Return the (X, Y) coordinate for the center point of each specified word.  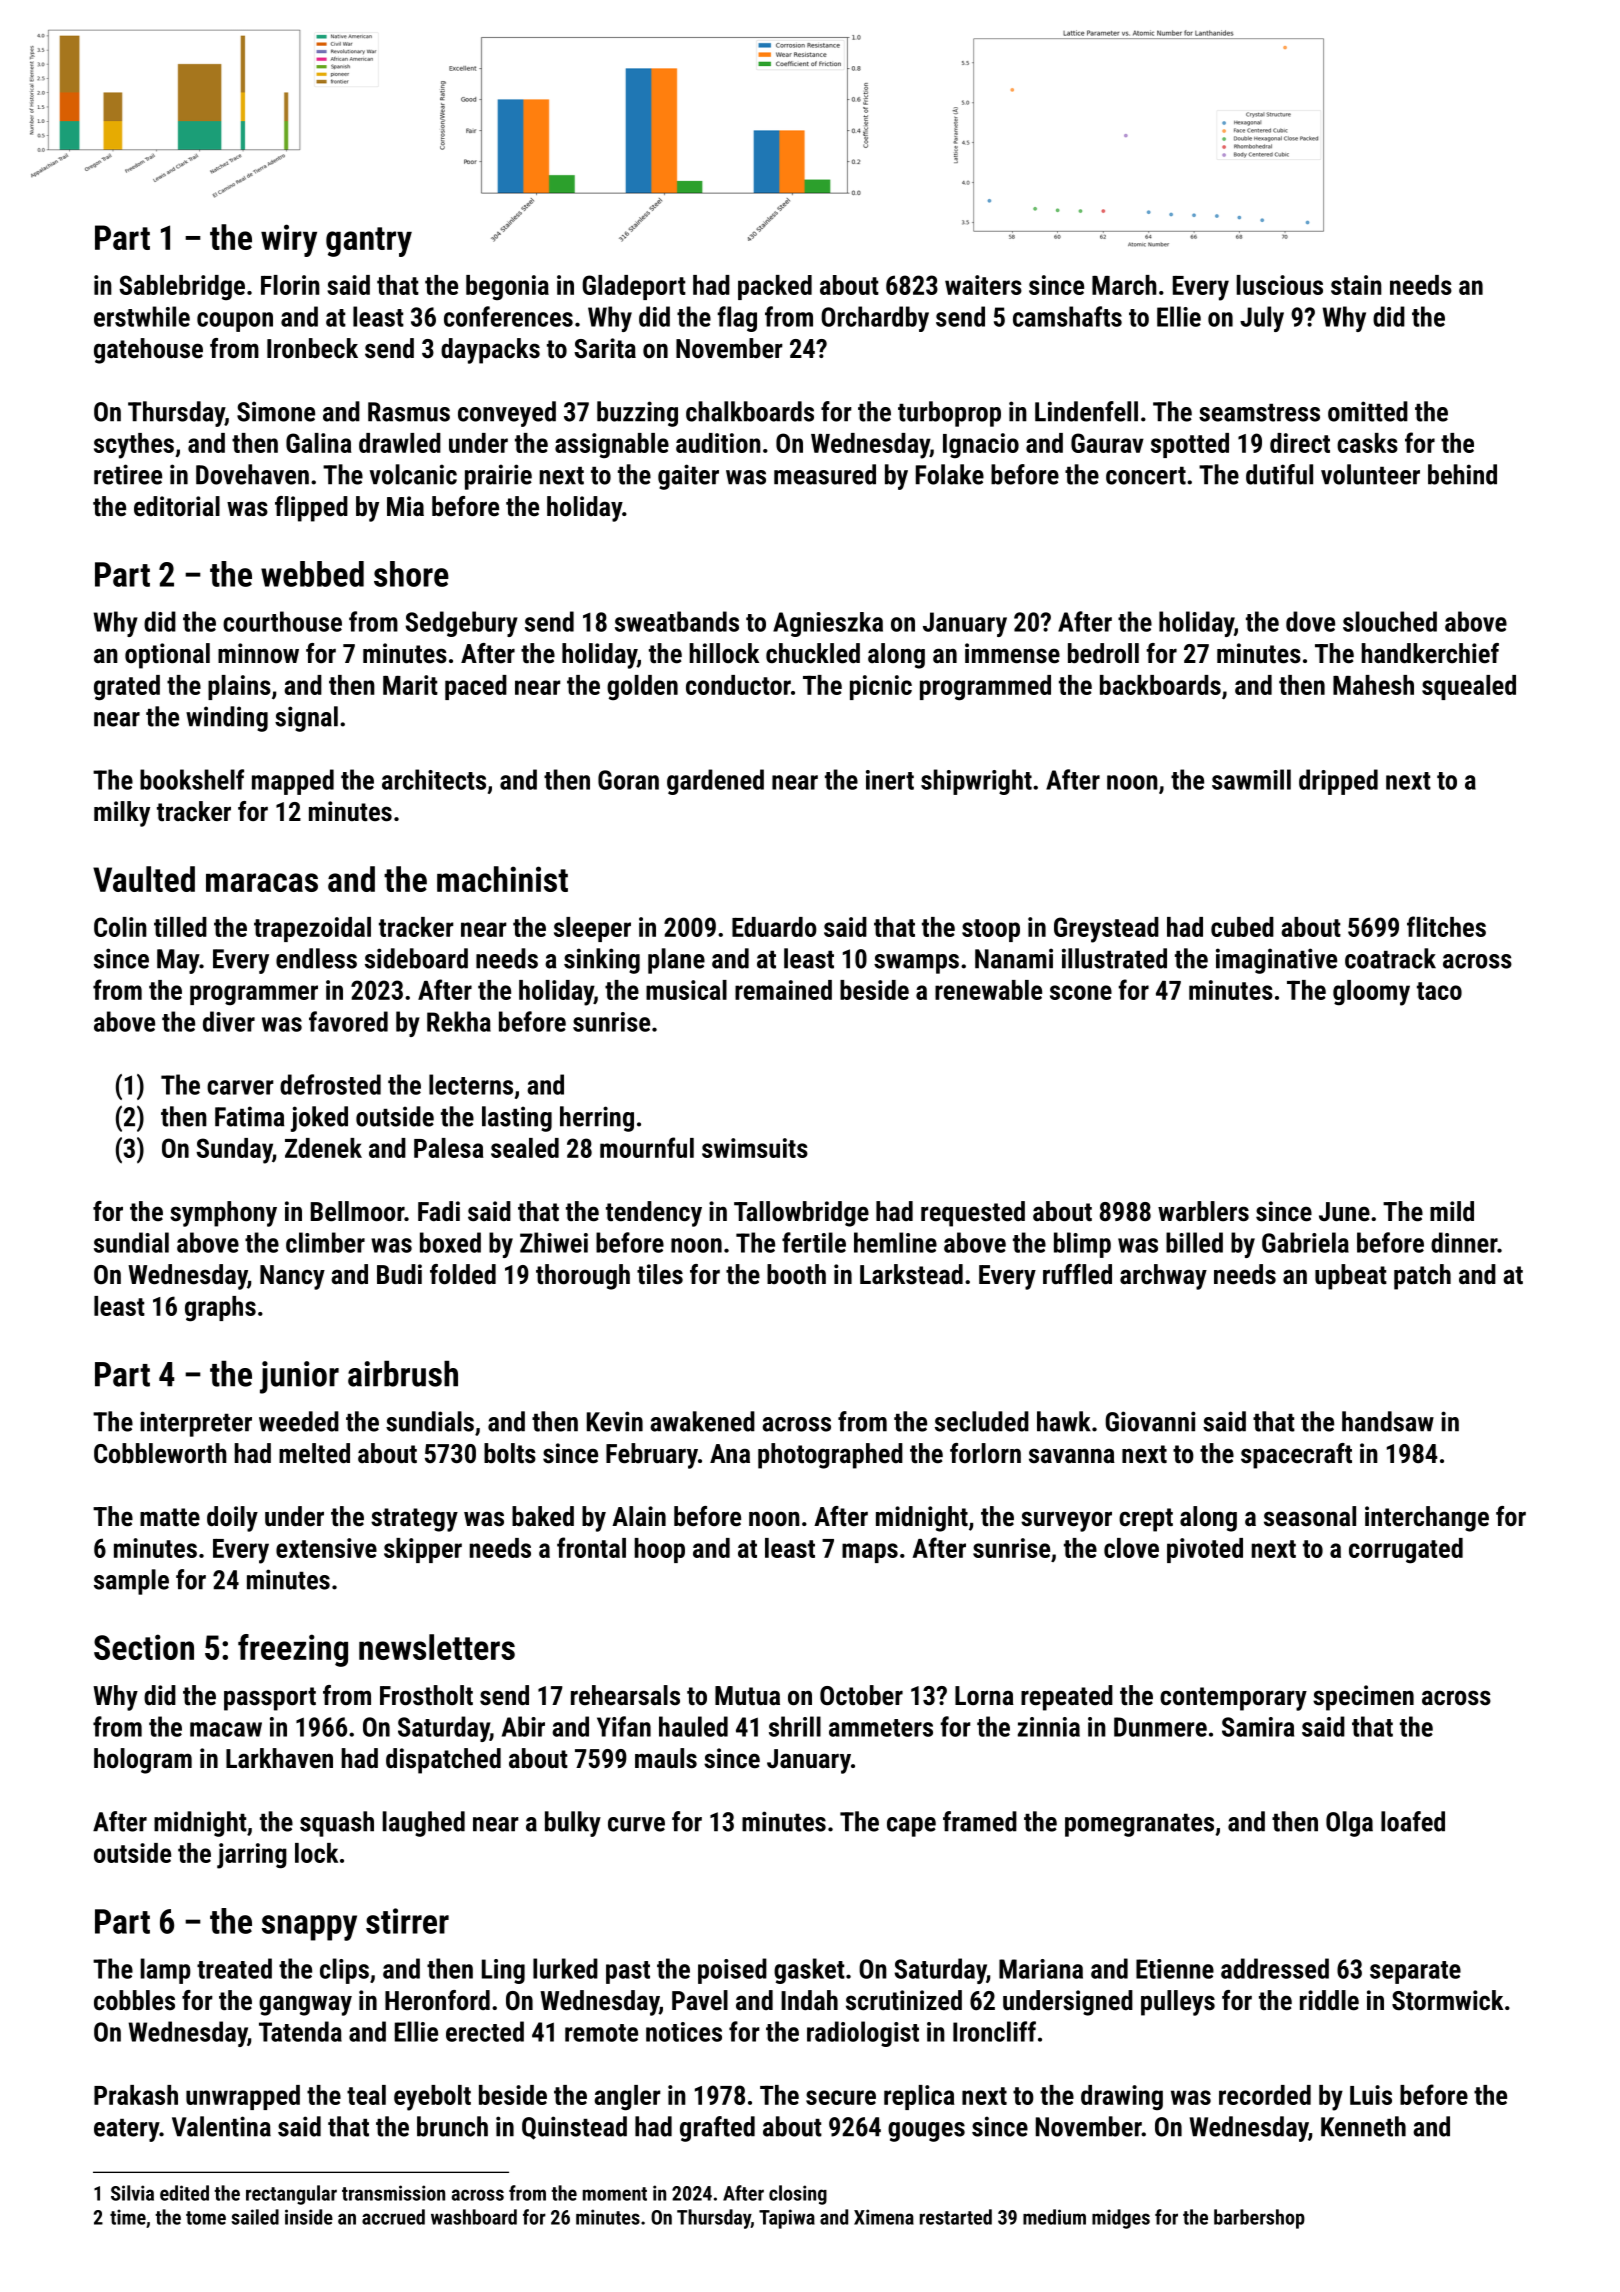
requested (973, 1214)
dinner (1464, 1242)
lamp (166, 1971)
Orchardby (875, 319)
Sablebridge (182, 287)
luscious (1280, 285)
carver (240, 1087)
